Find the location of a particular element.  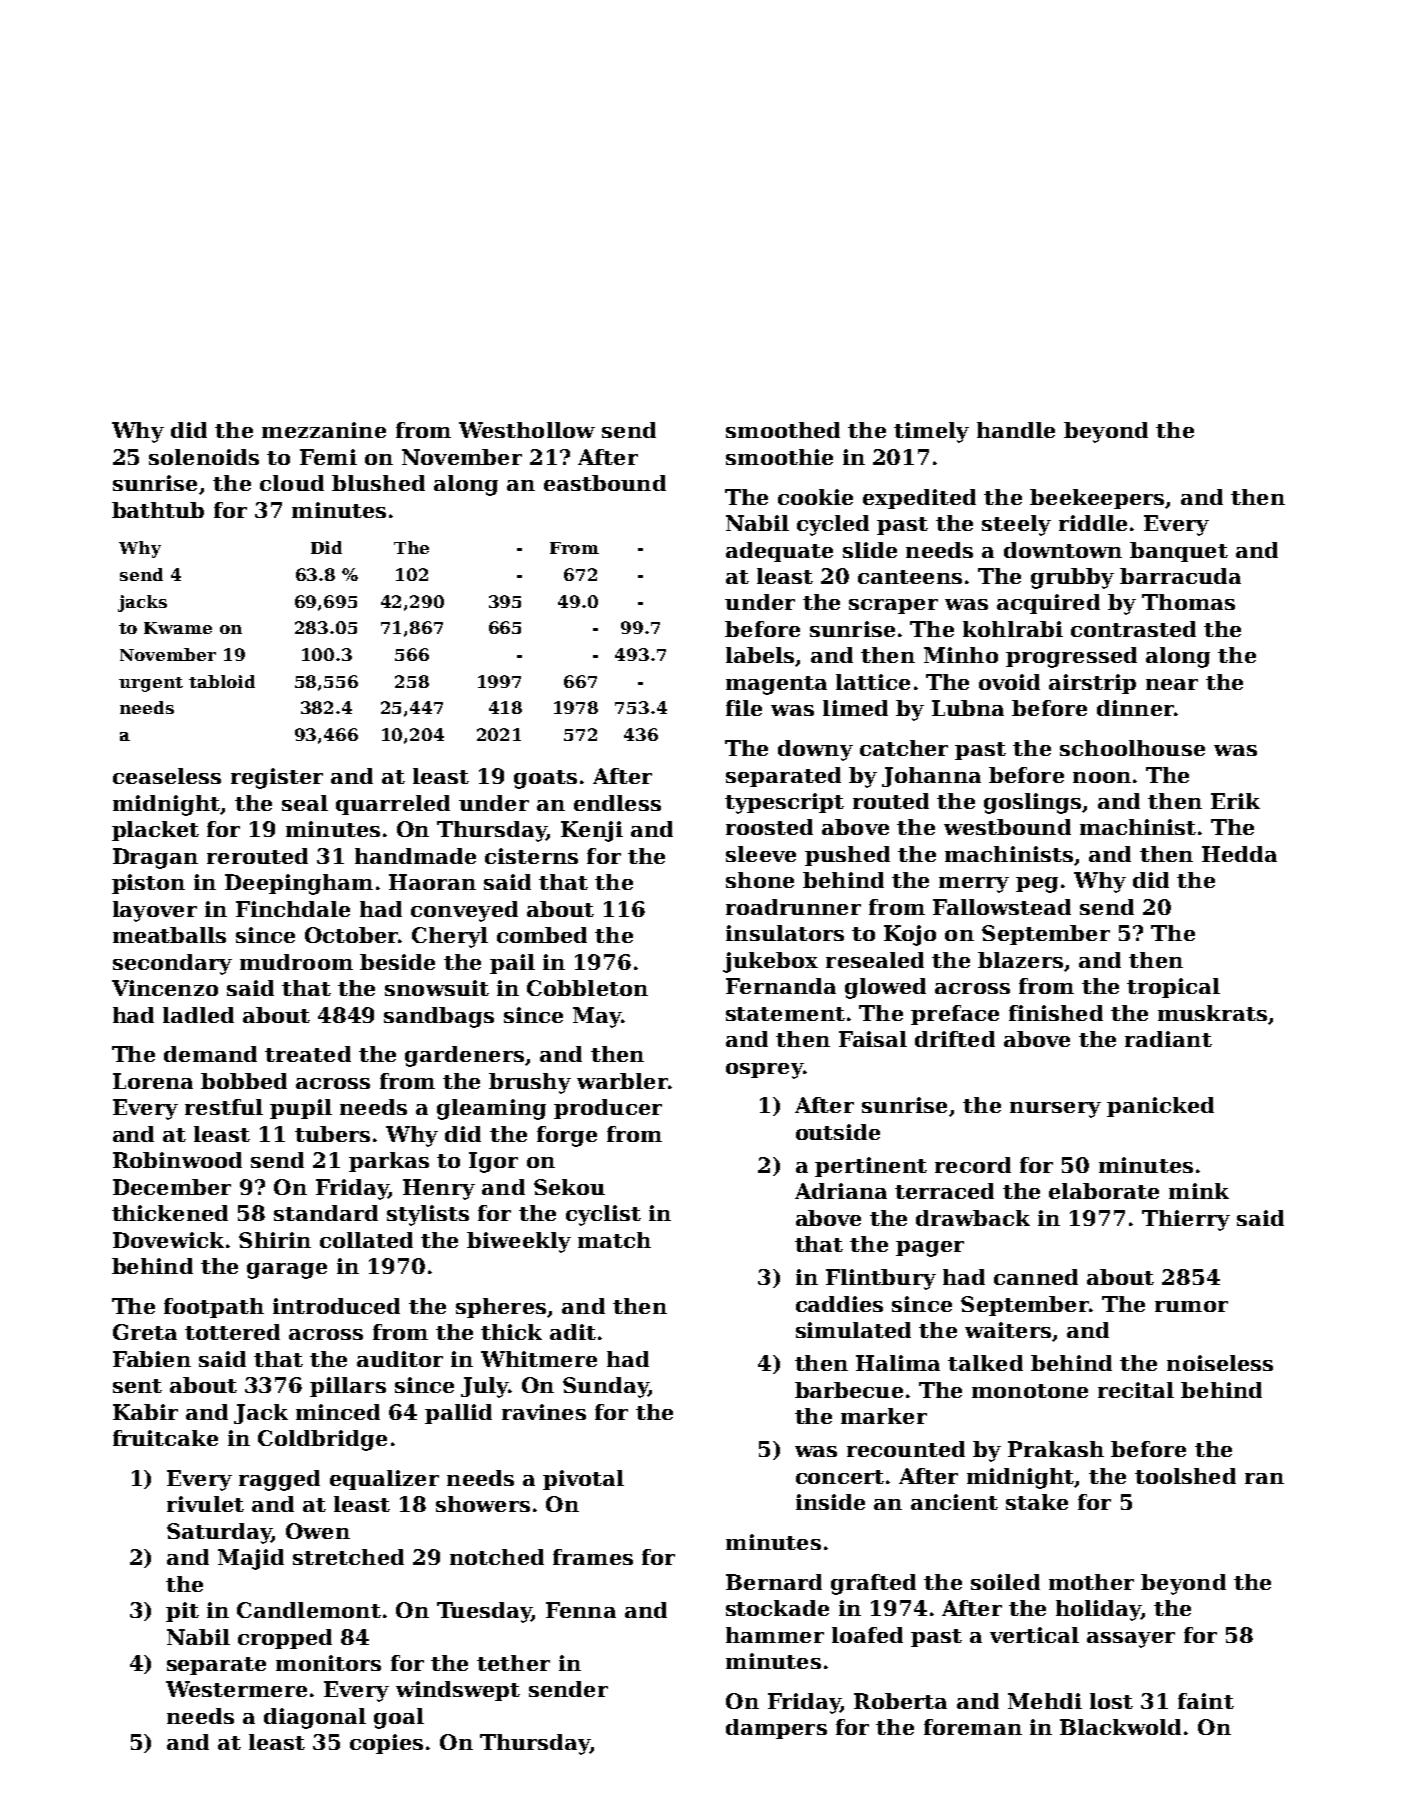

tottered is located at coordinates (232, 1332).
